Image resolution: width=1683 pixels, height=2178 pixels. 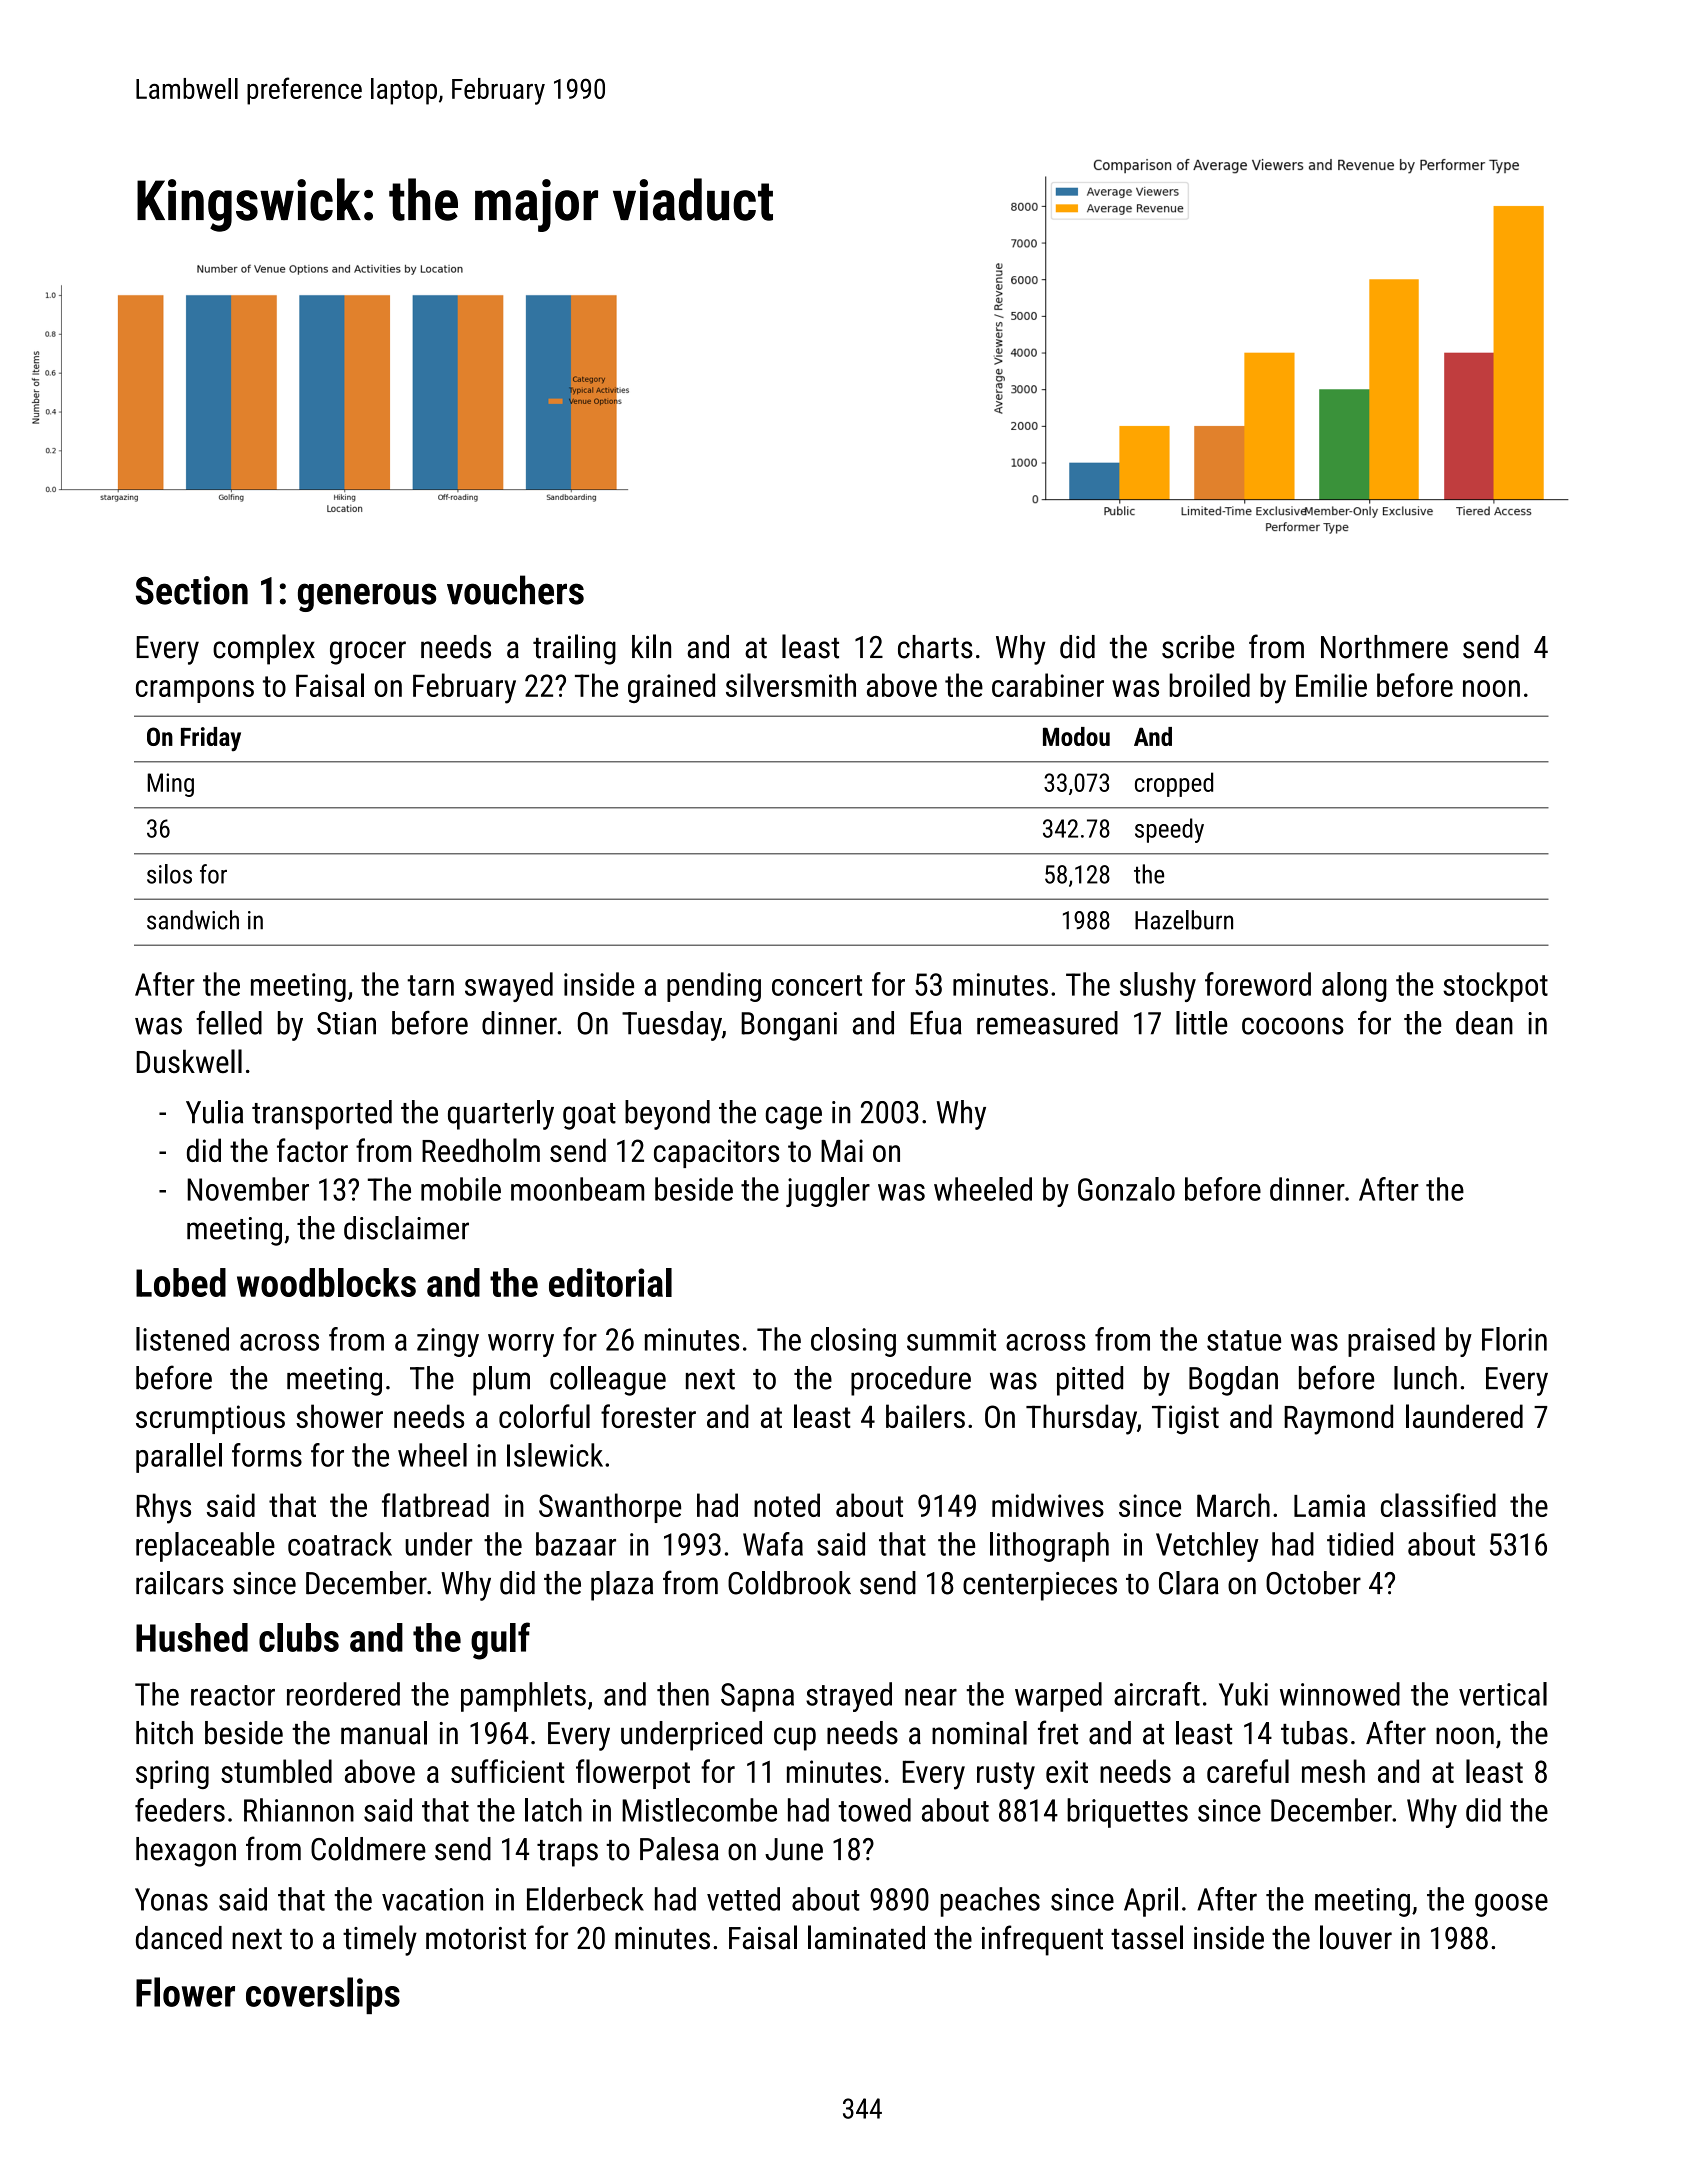 What do you see at coordinates (866, 1937) in the page?
I see `laminated` at bounding box center [866, 1937].
